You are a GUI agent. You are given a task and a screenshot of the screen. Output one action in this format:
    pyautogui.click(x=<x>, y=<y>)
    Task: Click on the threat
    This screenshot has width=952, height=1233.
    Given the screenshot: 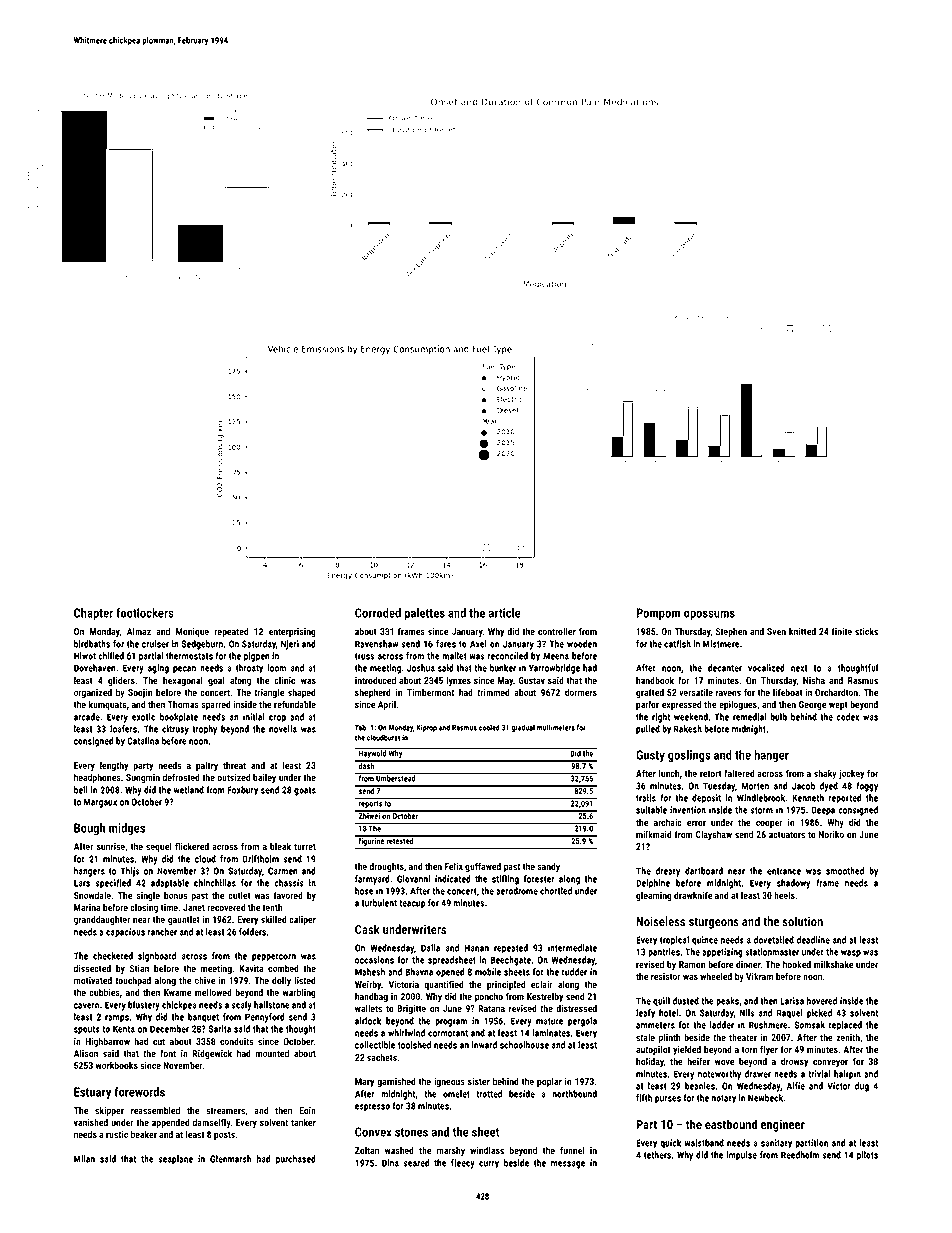 What is the action you would take?
    pyautogui.click(x=234, y=765)
